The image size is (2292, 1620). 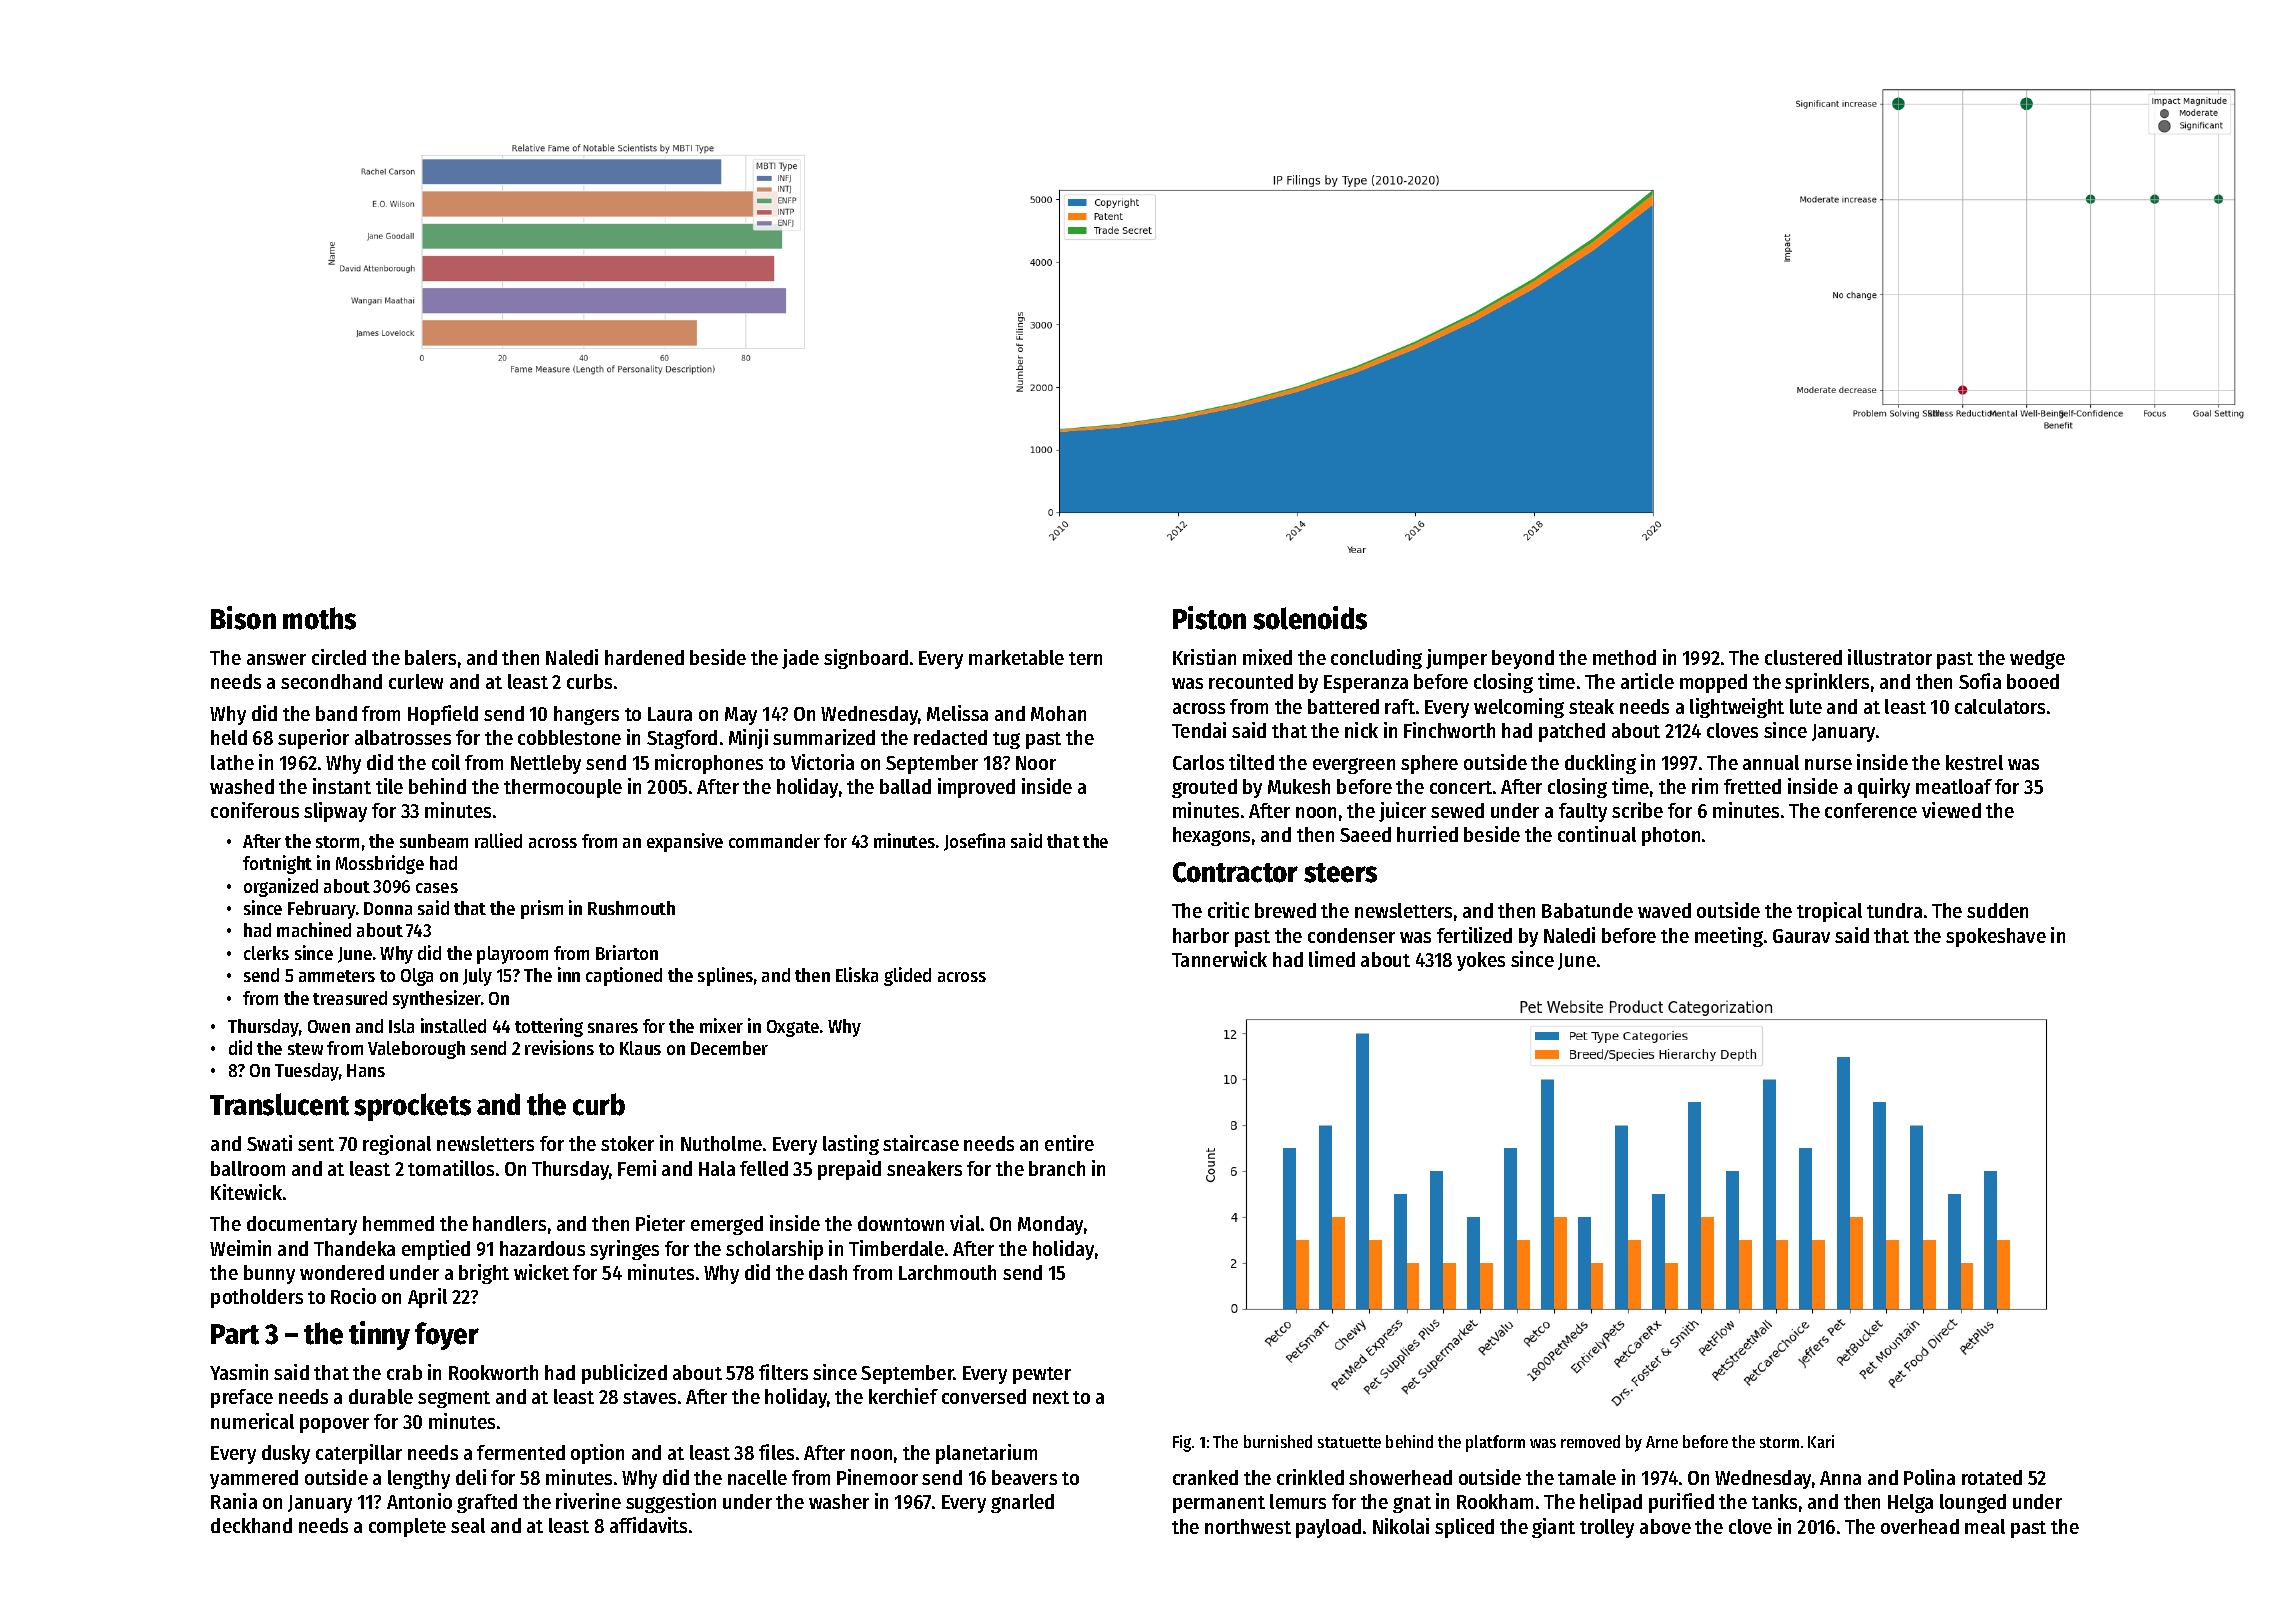 I want to click on glided, so click(x=907, y=976).
